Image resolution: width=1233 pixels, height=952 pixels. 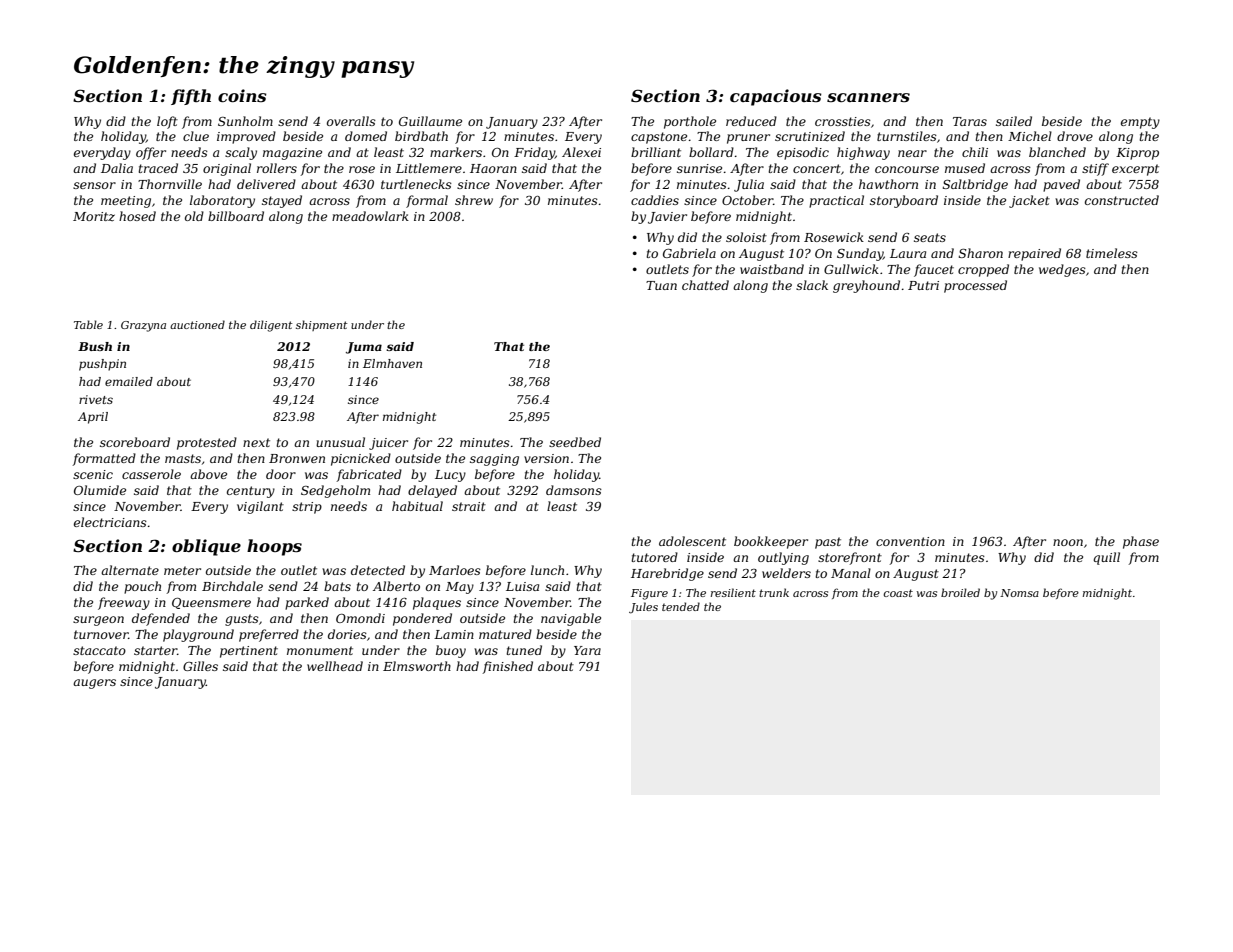 I want to click on wellhead, so click(x=335, y=666).
